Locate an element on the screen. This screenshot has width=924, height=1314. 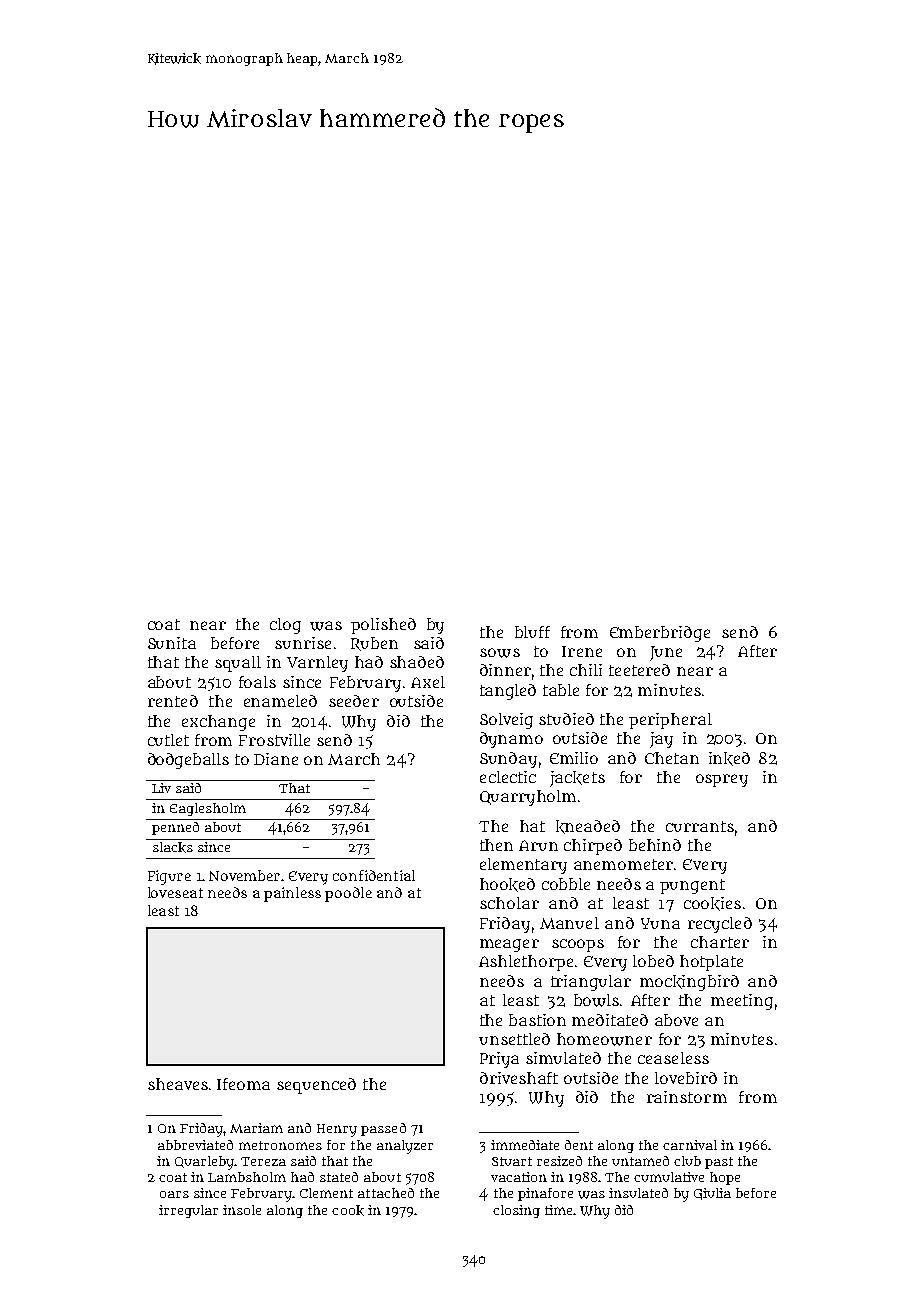
currants is located at coordinates (700, 826).
